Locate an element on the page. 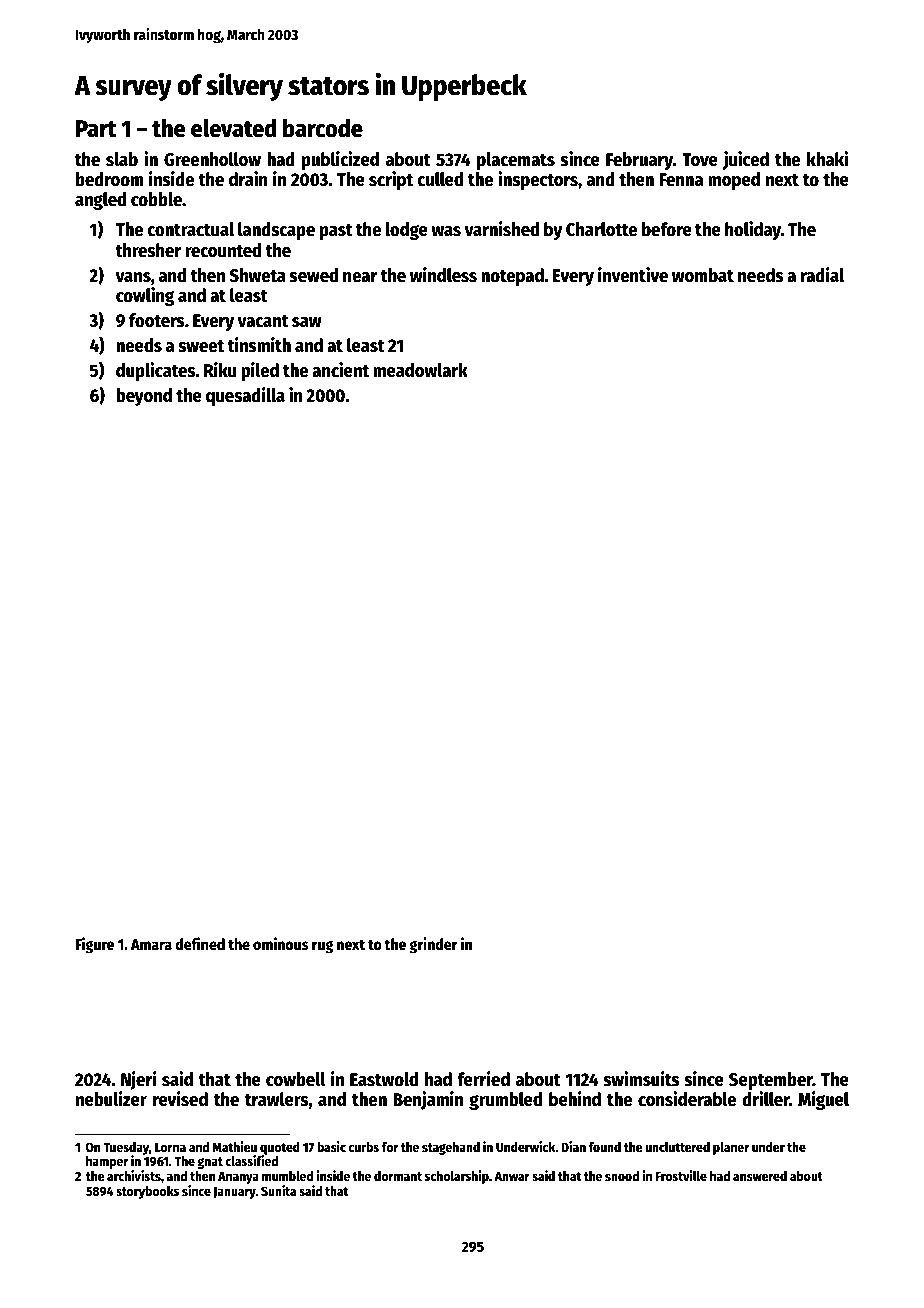 The height and width of the image is (1308, 924). grinder is located at coordinates (433, 945).
